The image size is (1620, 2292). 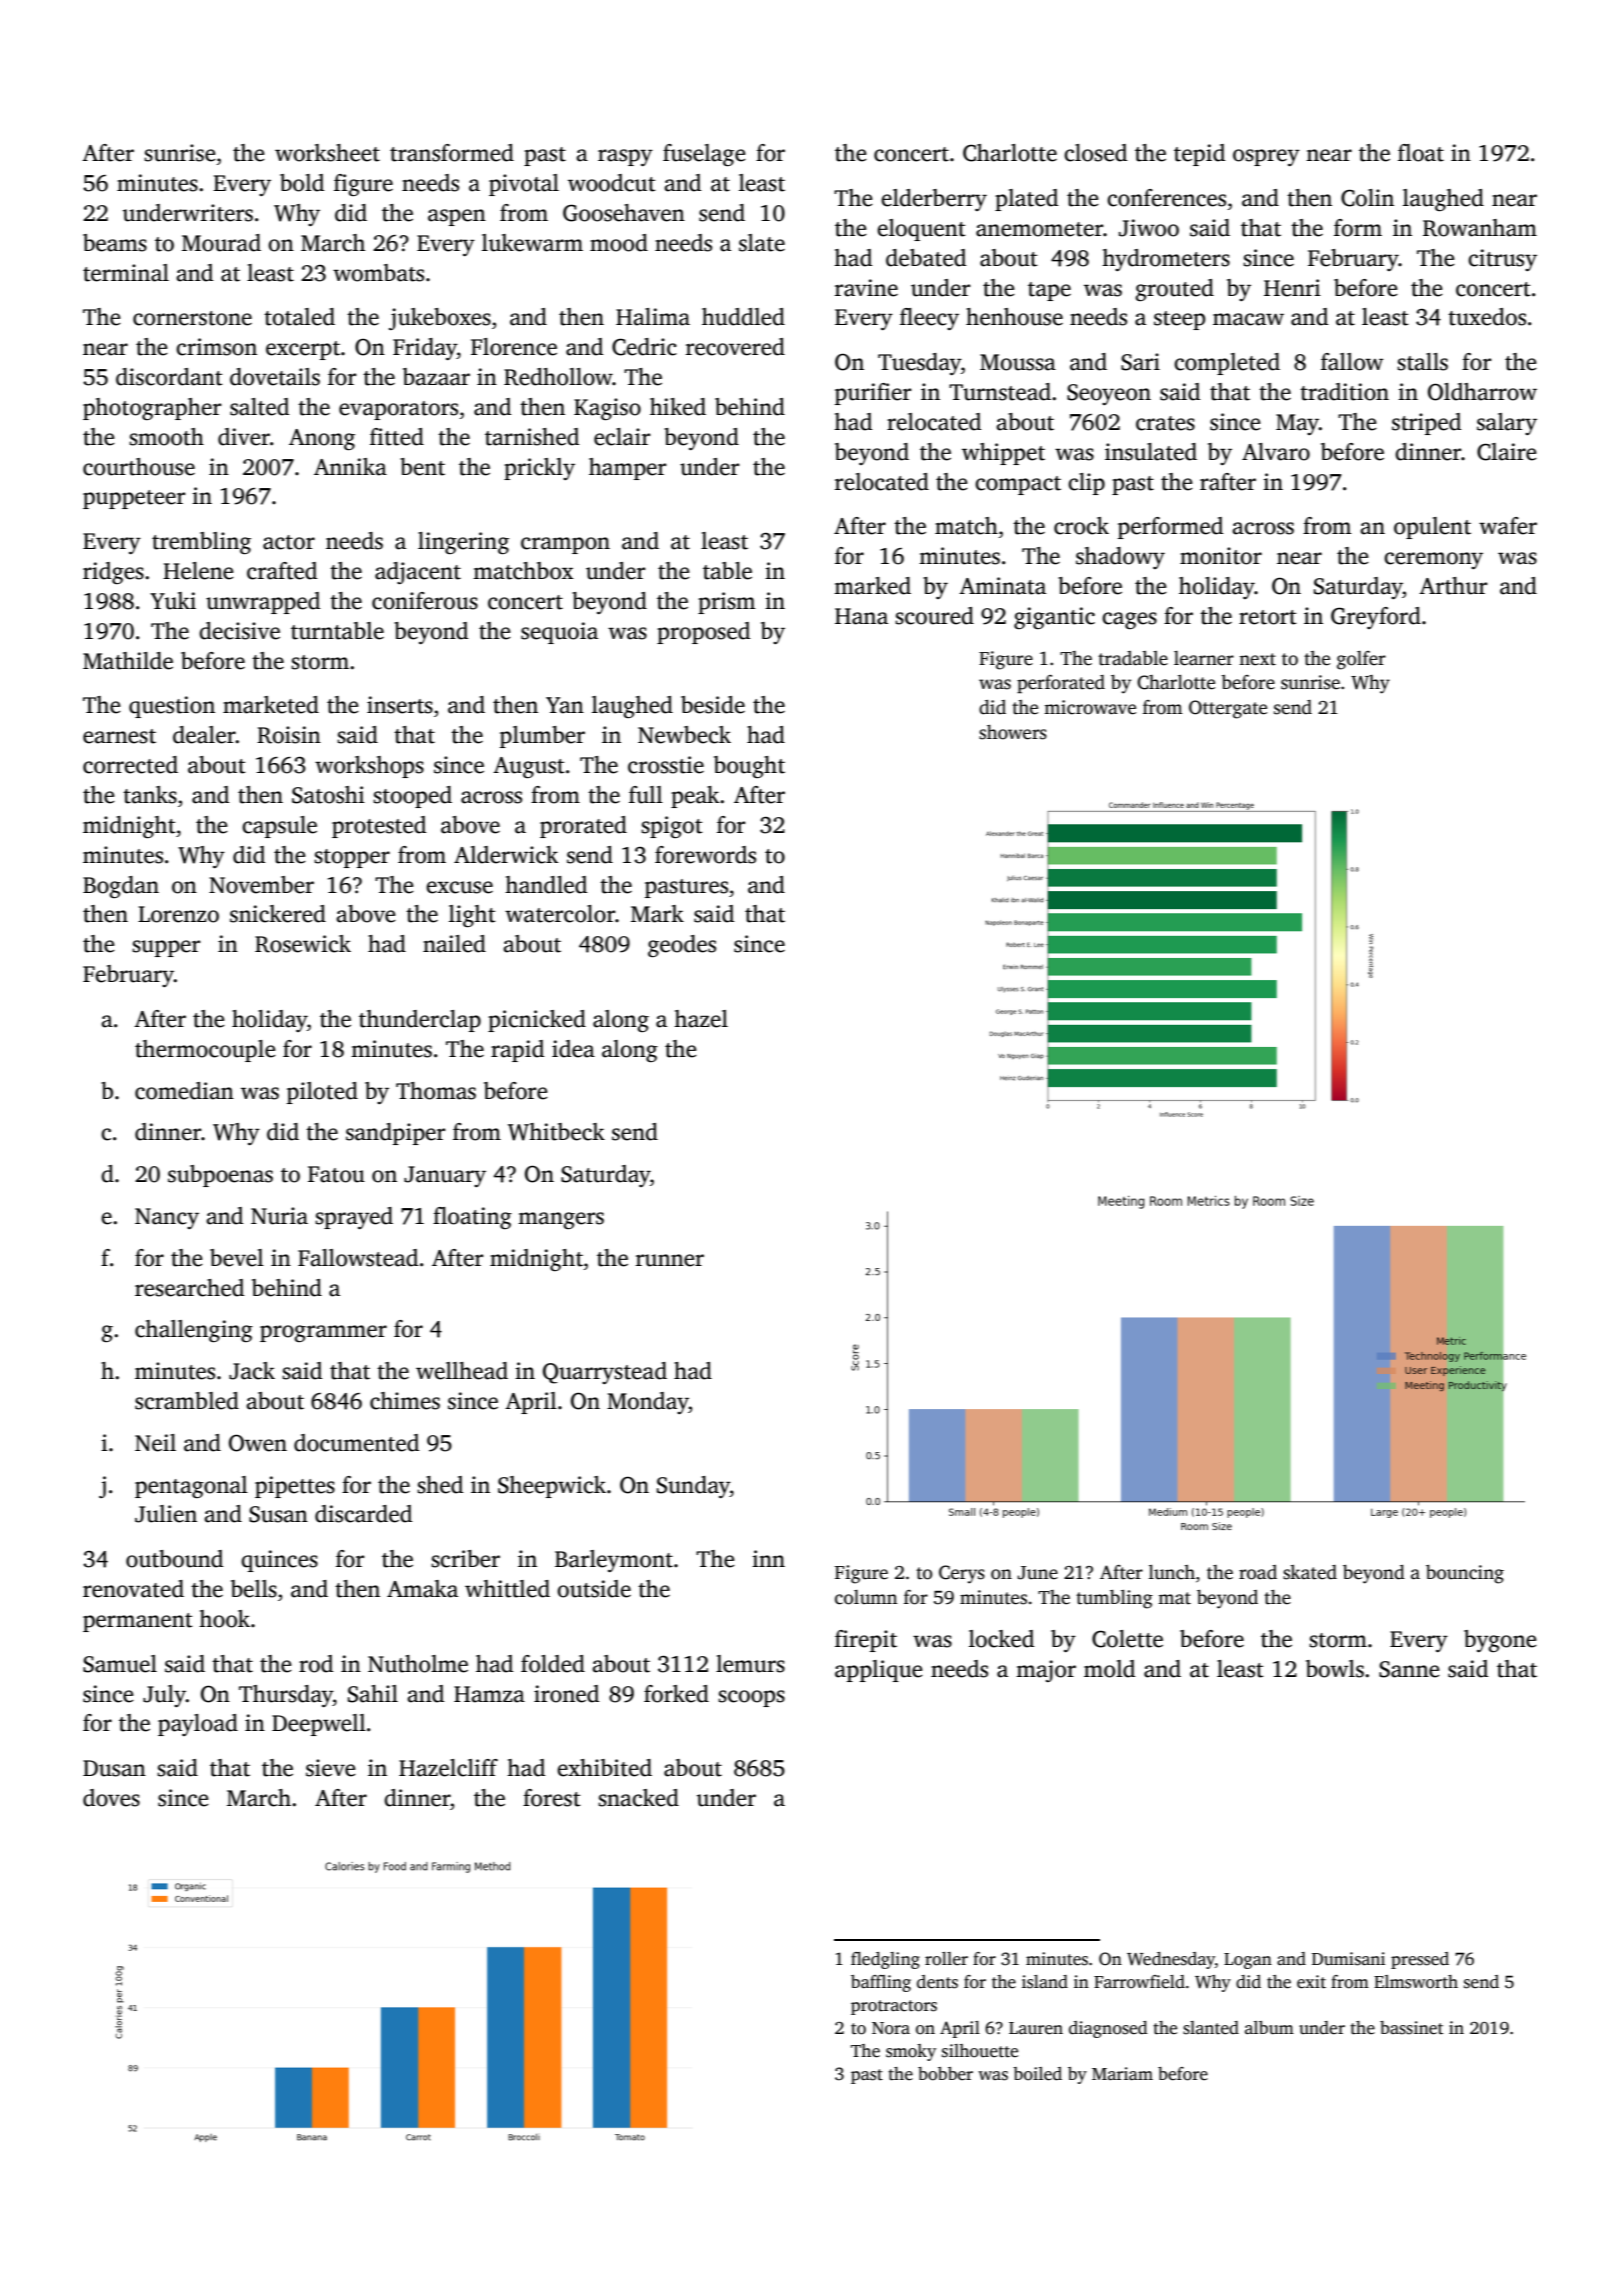 What do you see at coordinates (517, 1051) in the image?
I see `rapid` at bounding box center [517, 1051].
